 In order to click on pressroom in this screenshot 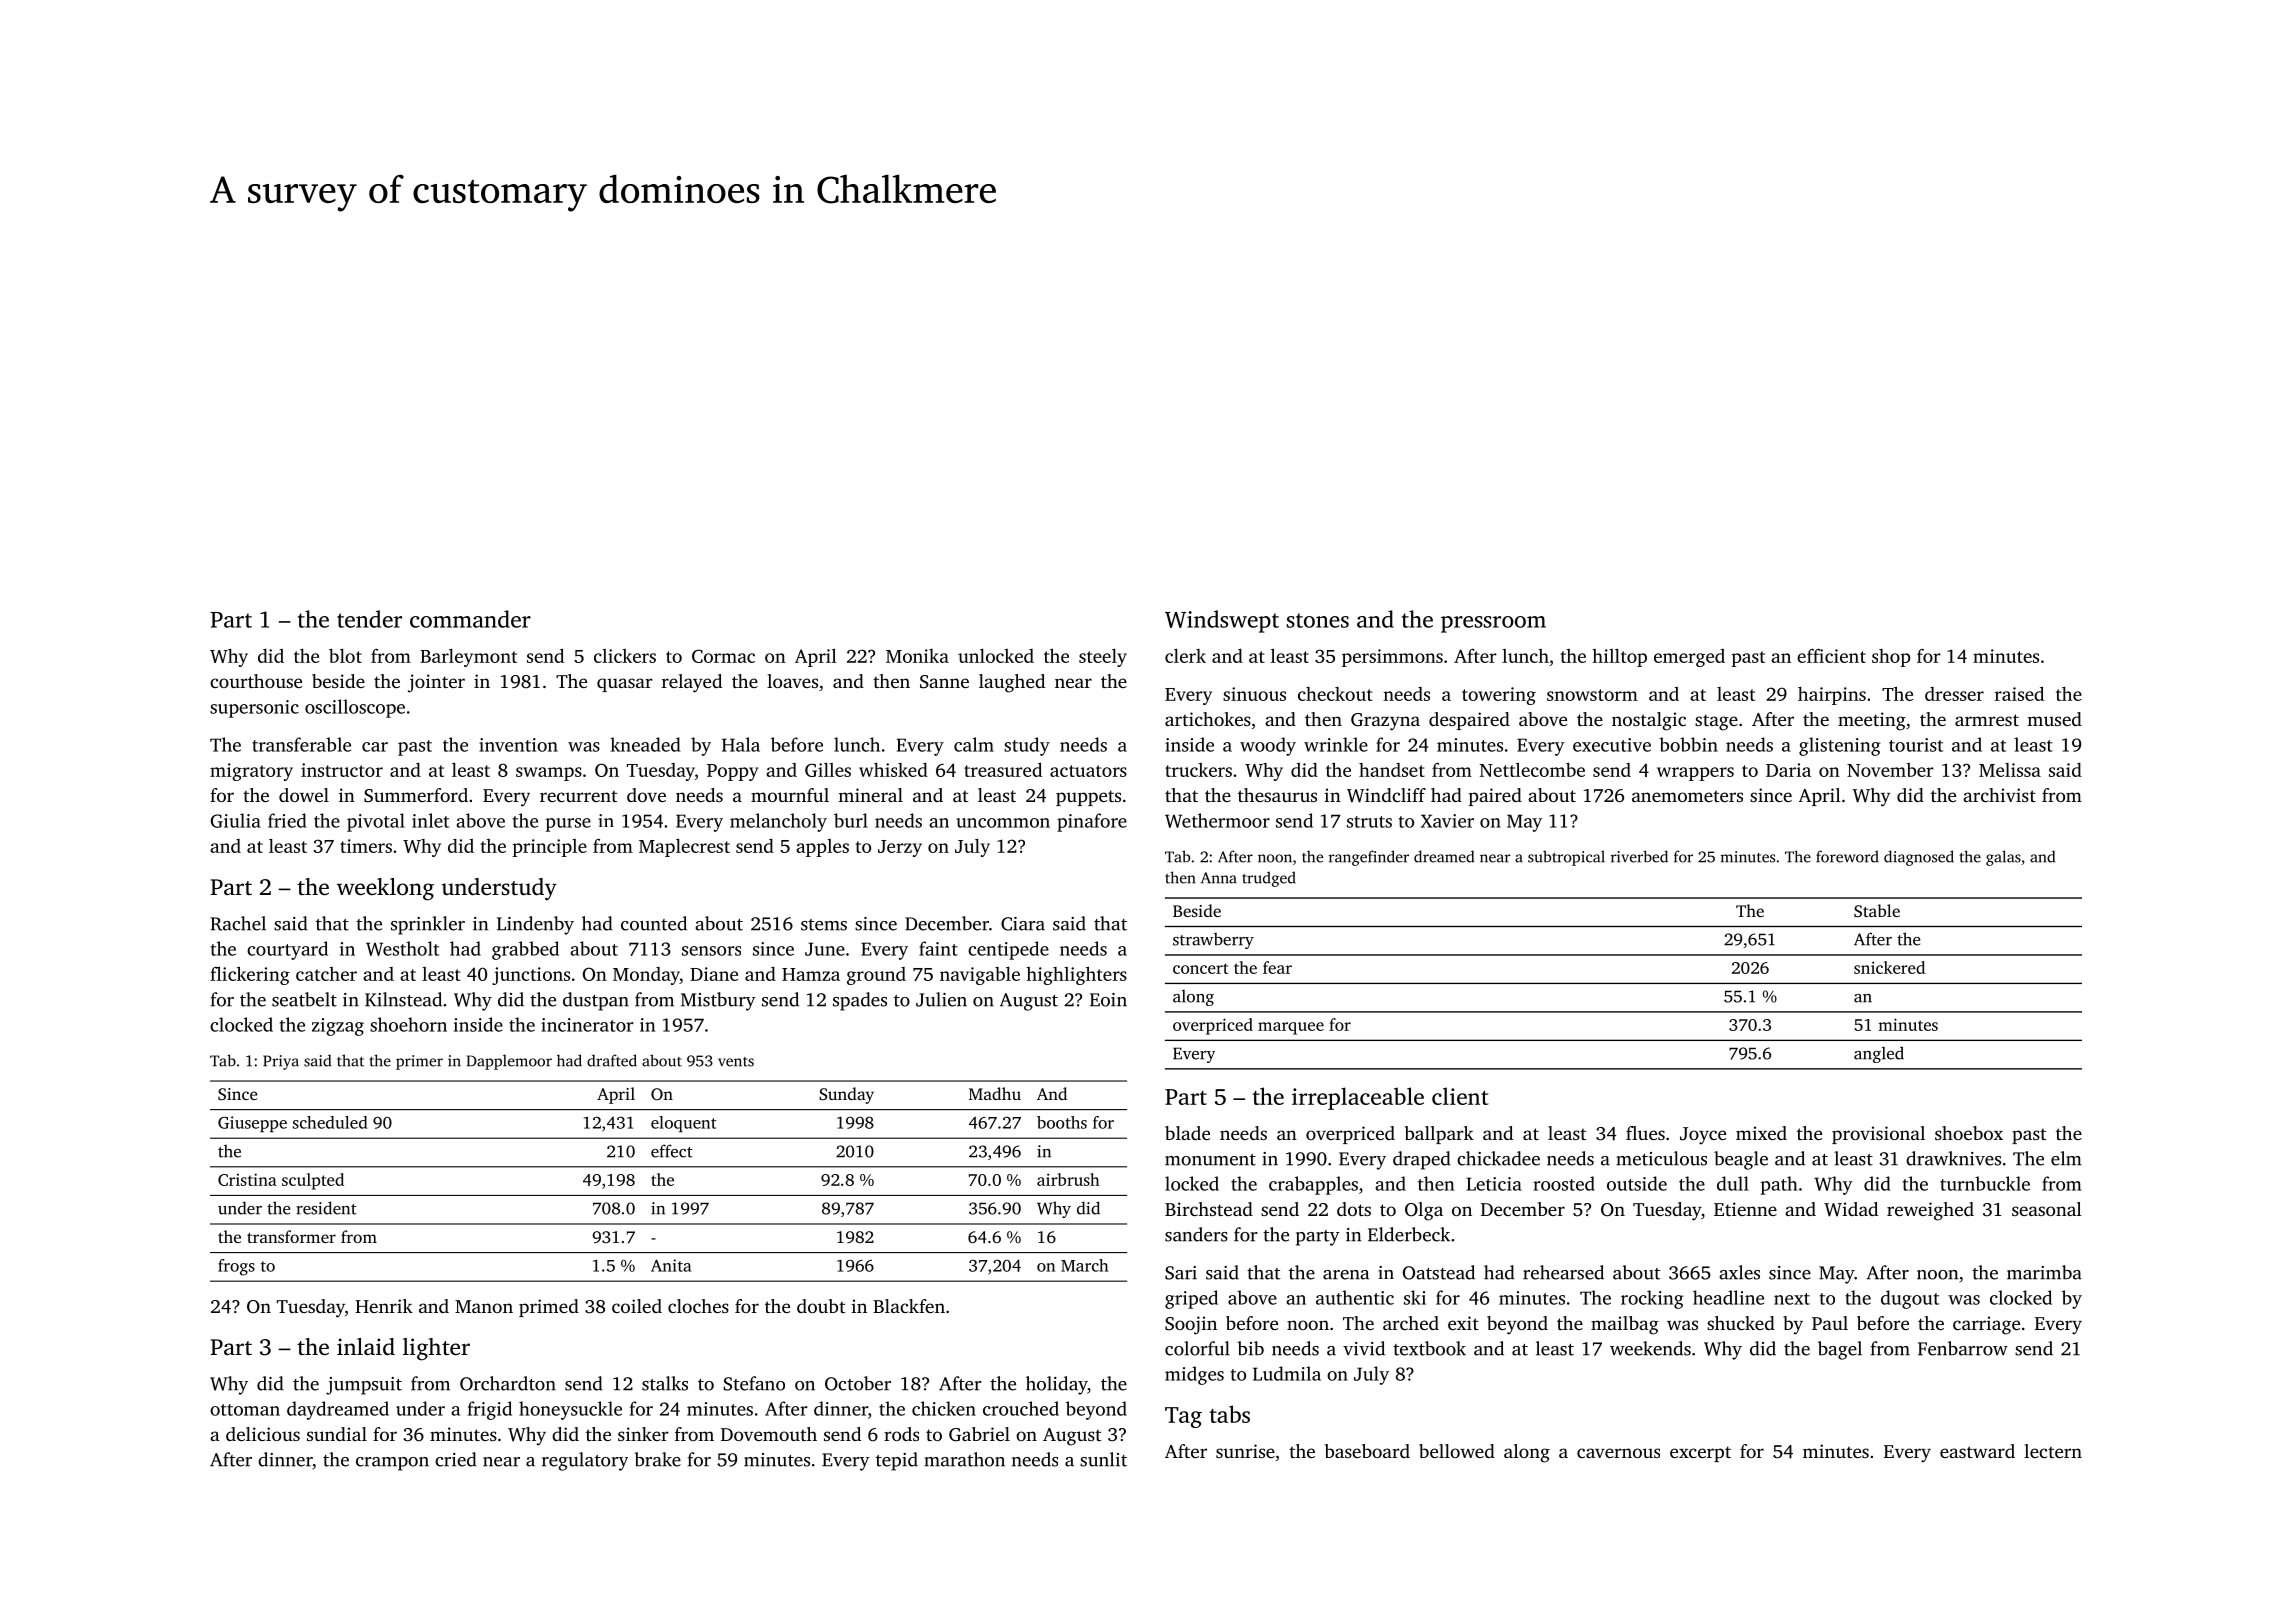, I will do `click(1493, 624)`.
